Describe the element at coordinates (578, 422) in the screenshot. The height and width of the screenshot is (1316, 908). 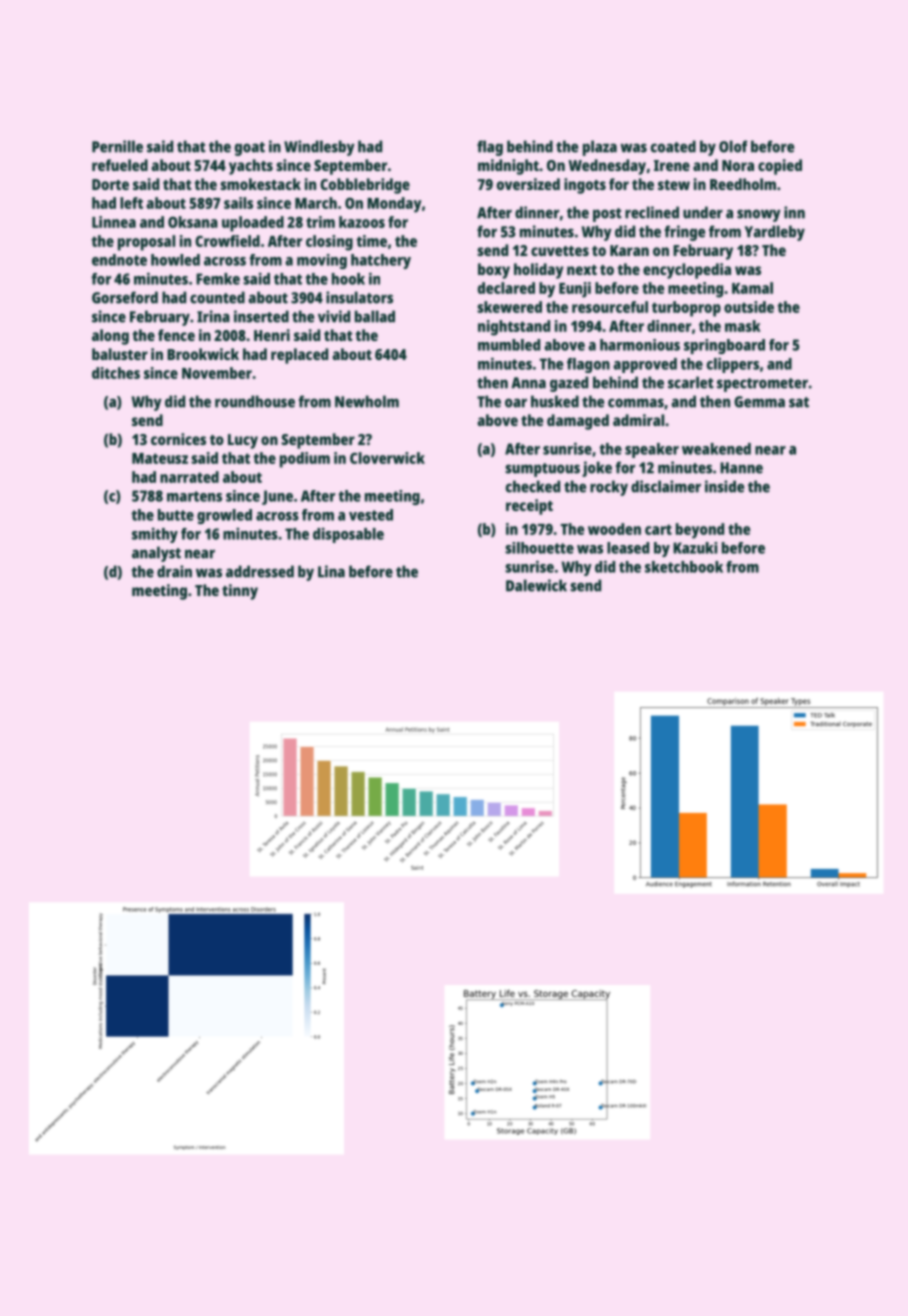
I see `damaged` at that location.
